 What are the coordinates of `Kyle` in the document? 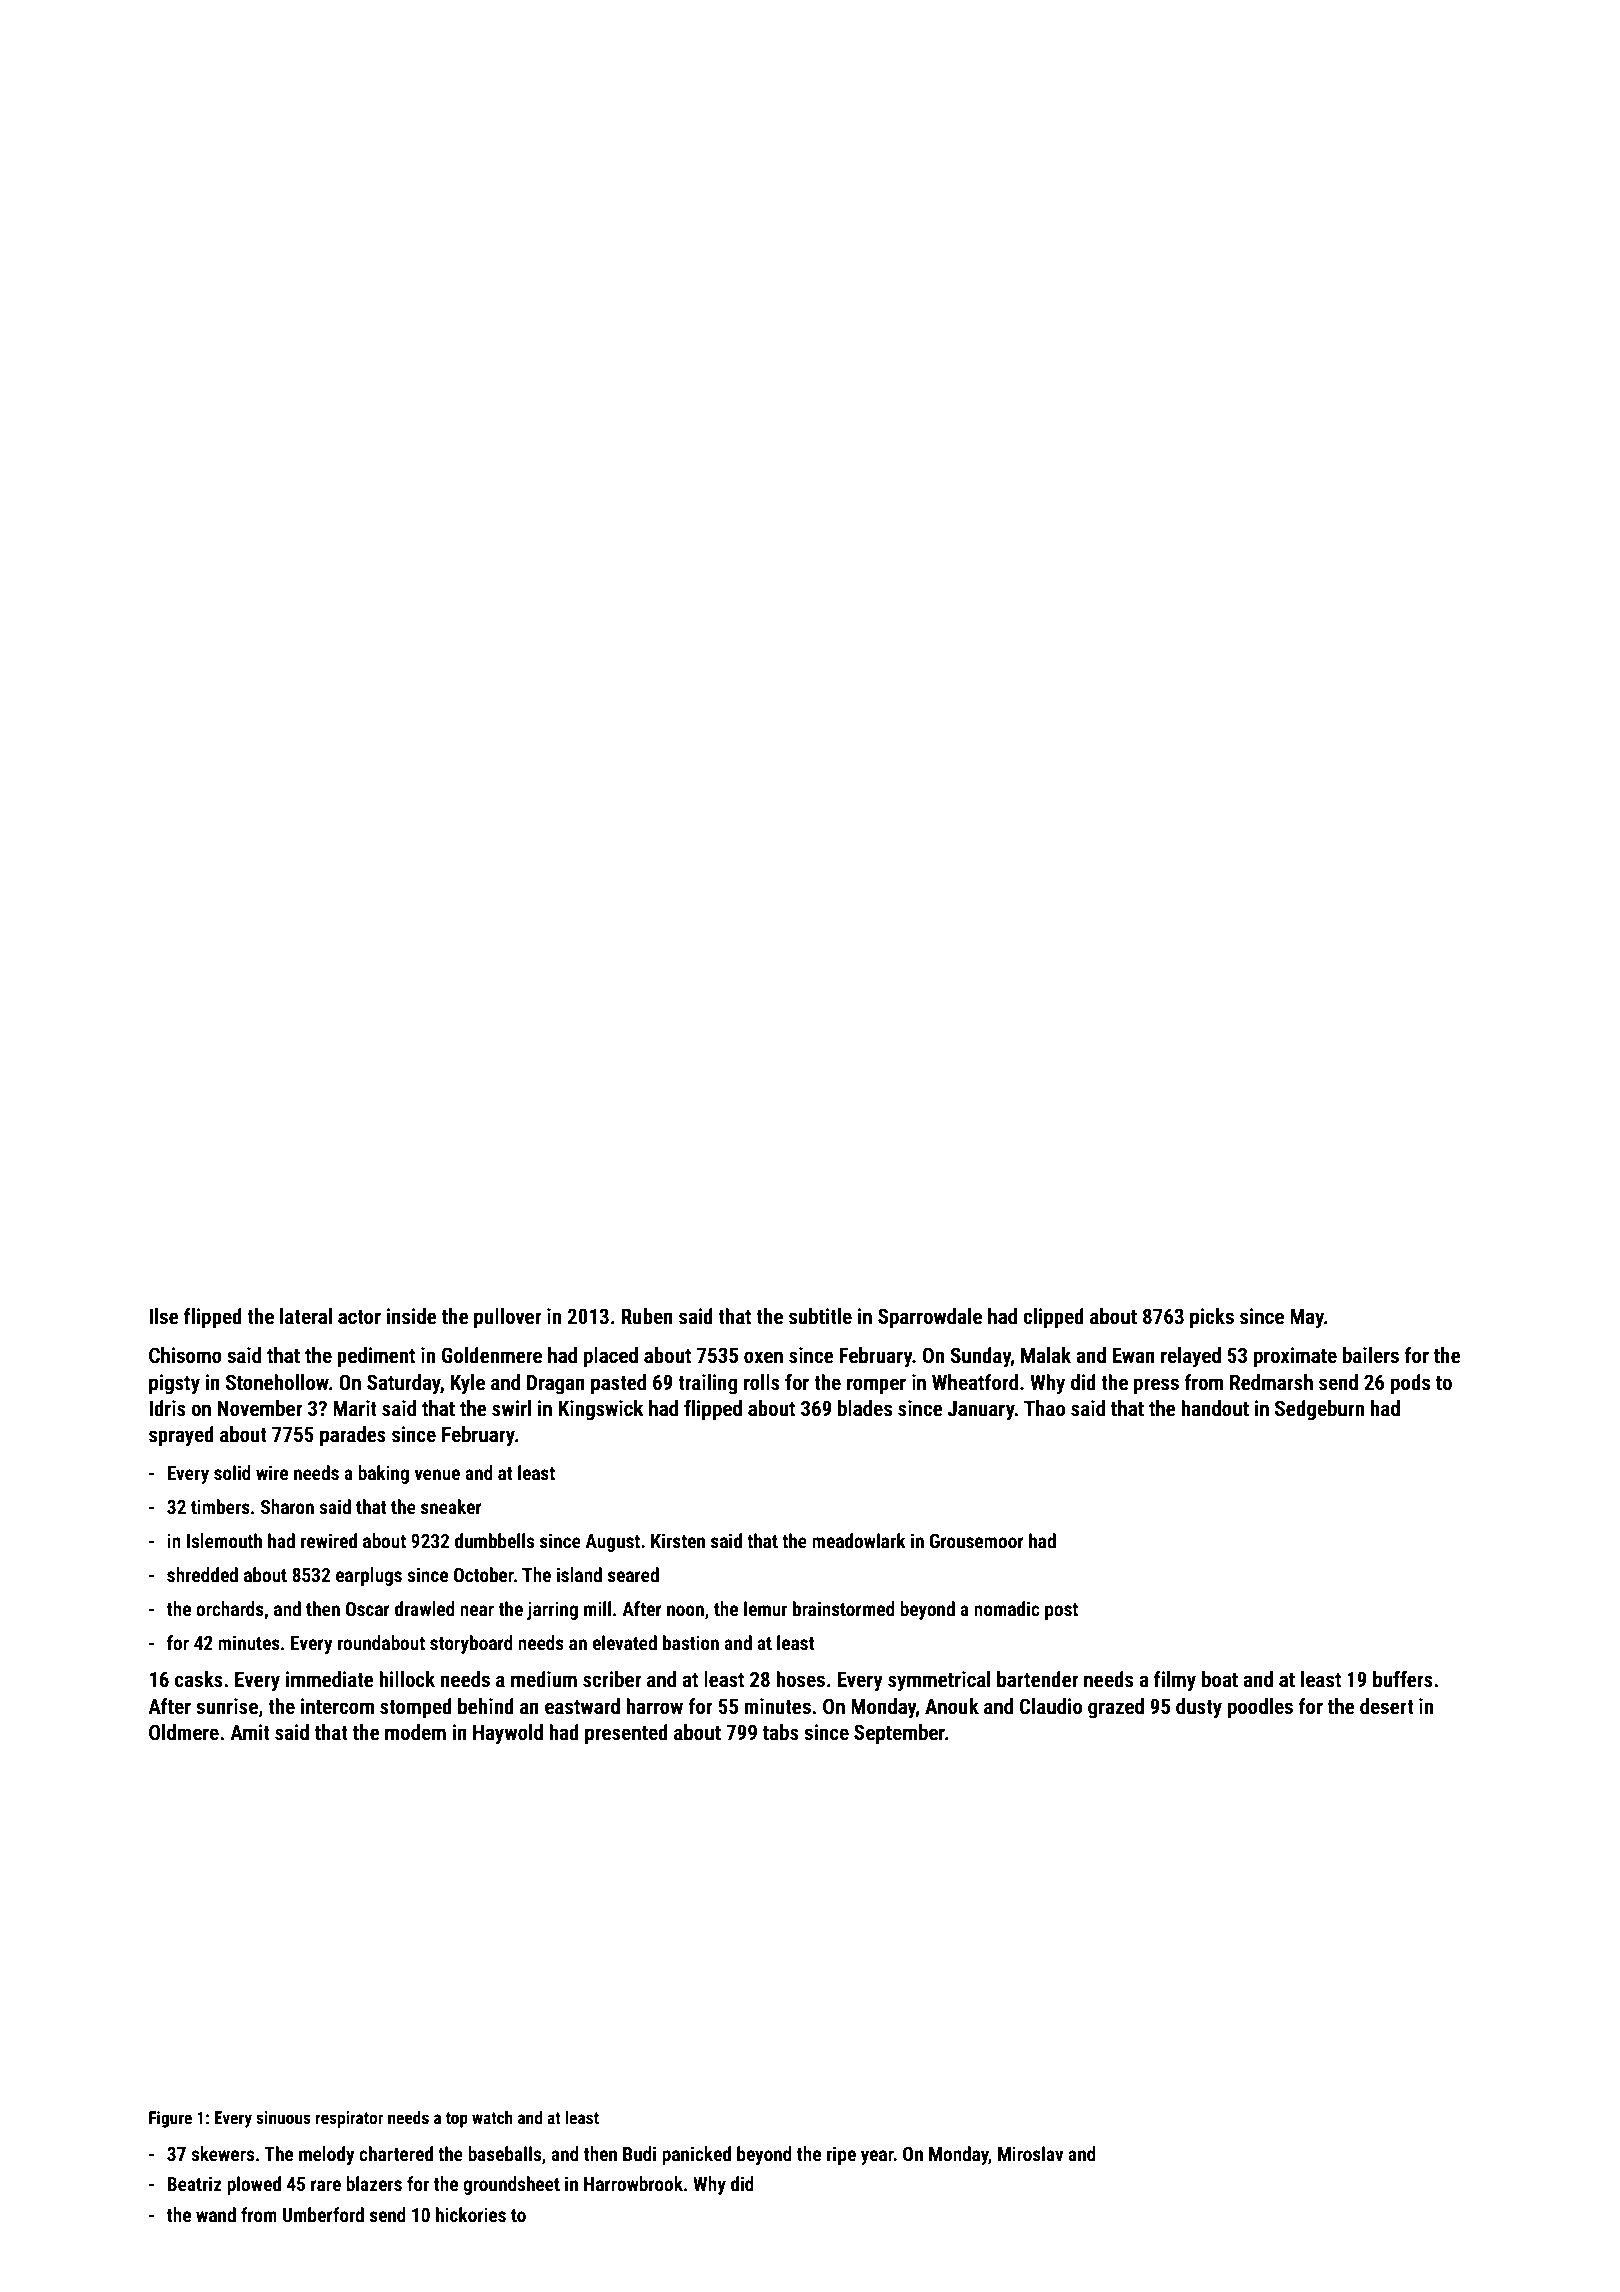 It's located at (468, 1384).
